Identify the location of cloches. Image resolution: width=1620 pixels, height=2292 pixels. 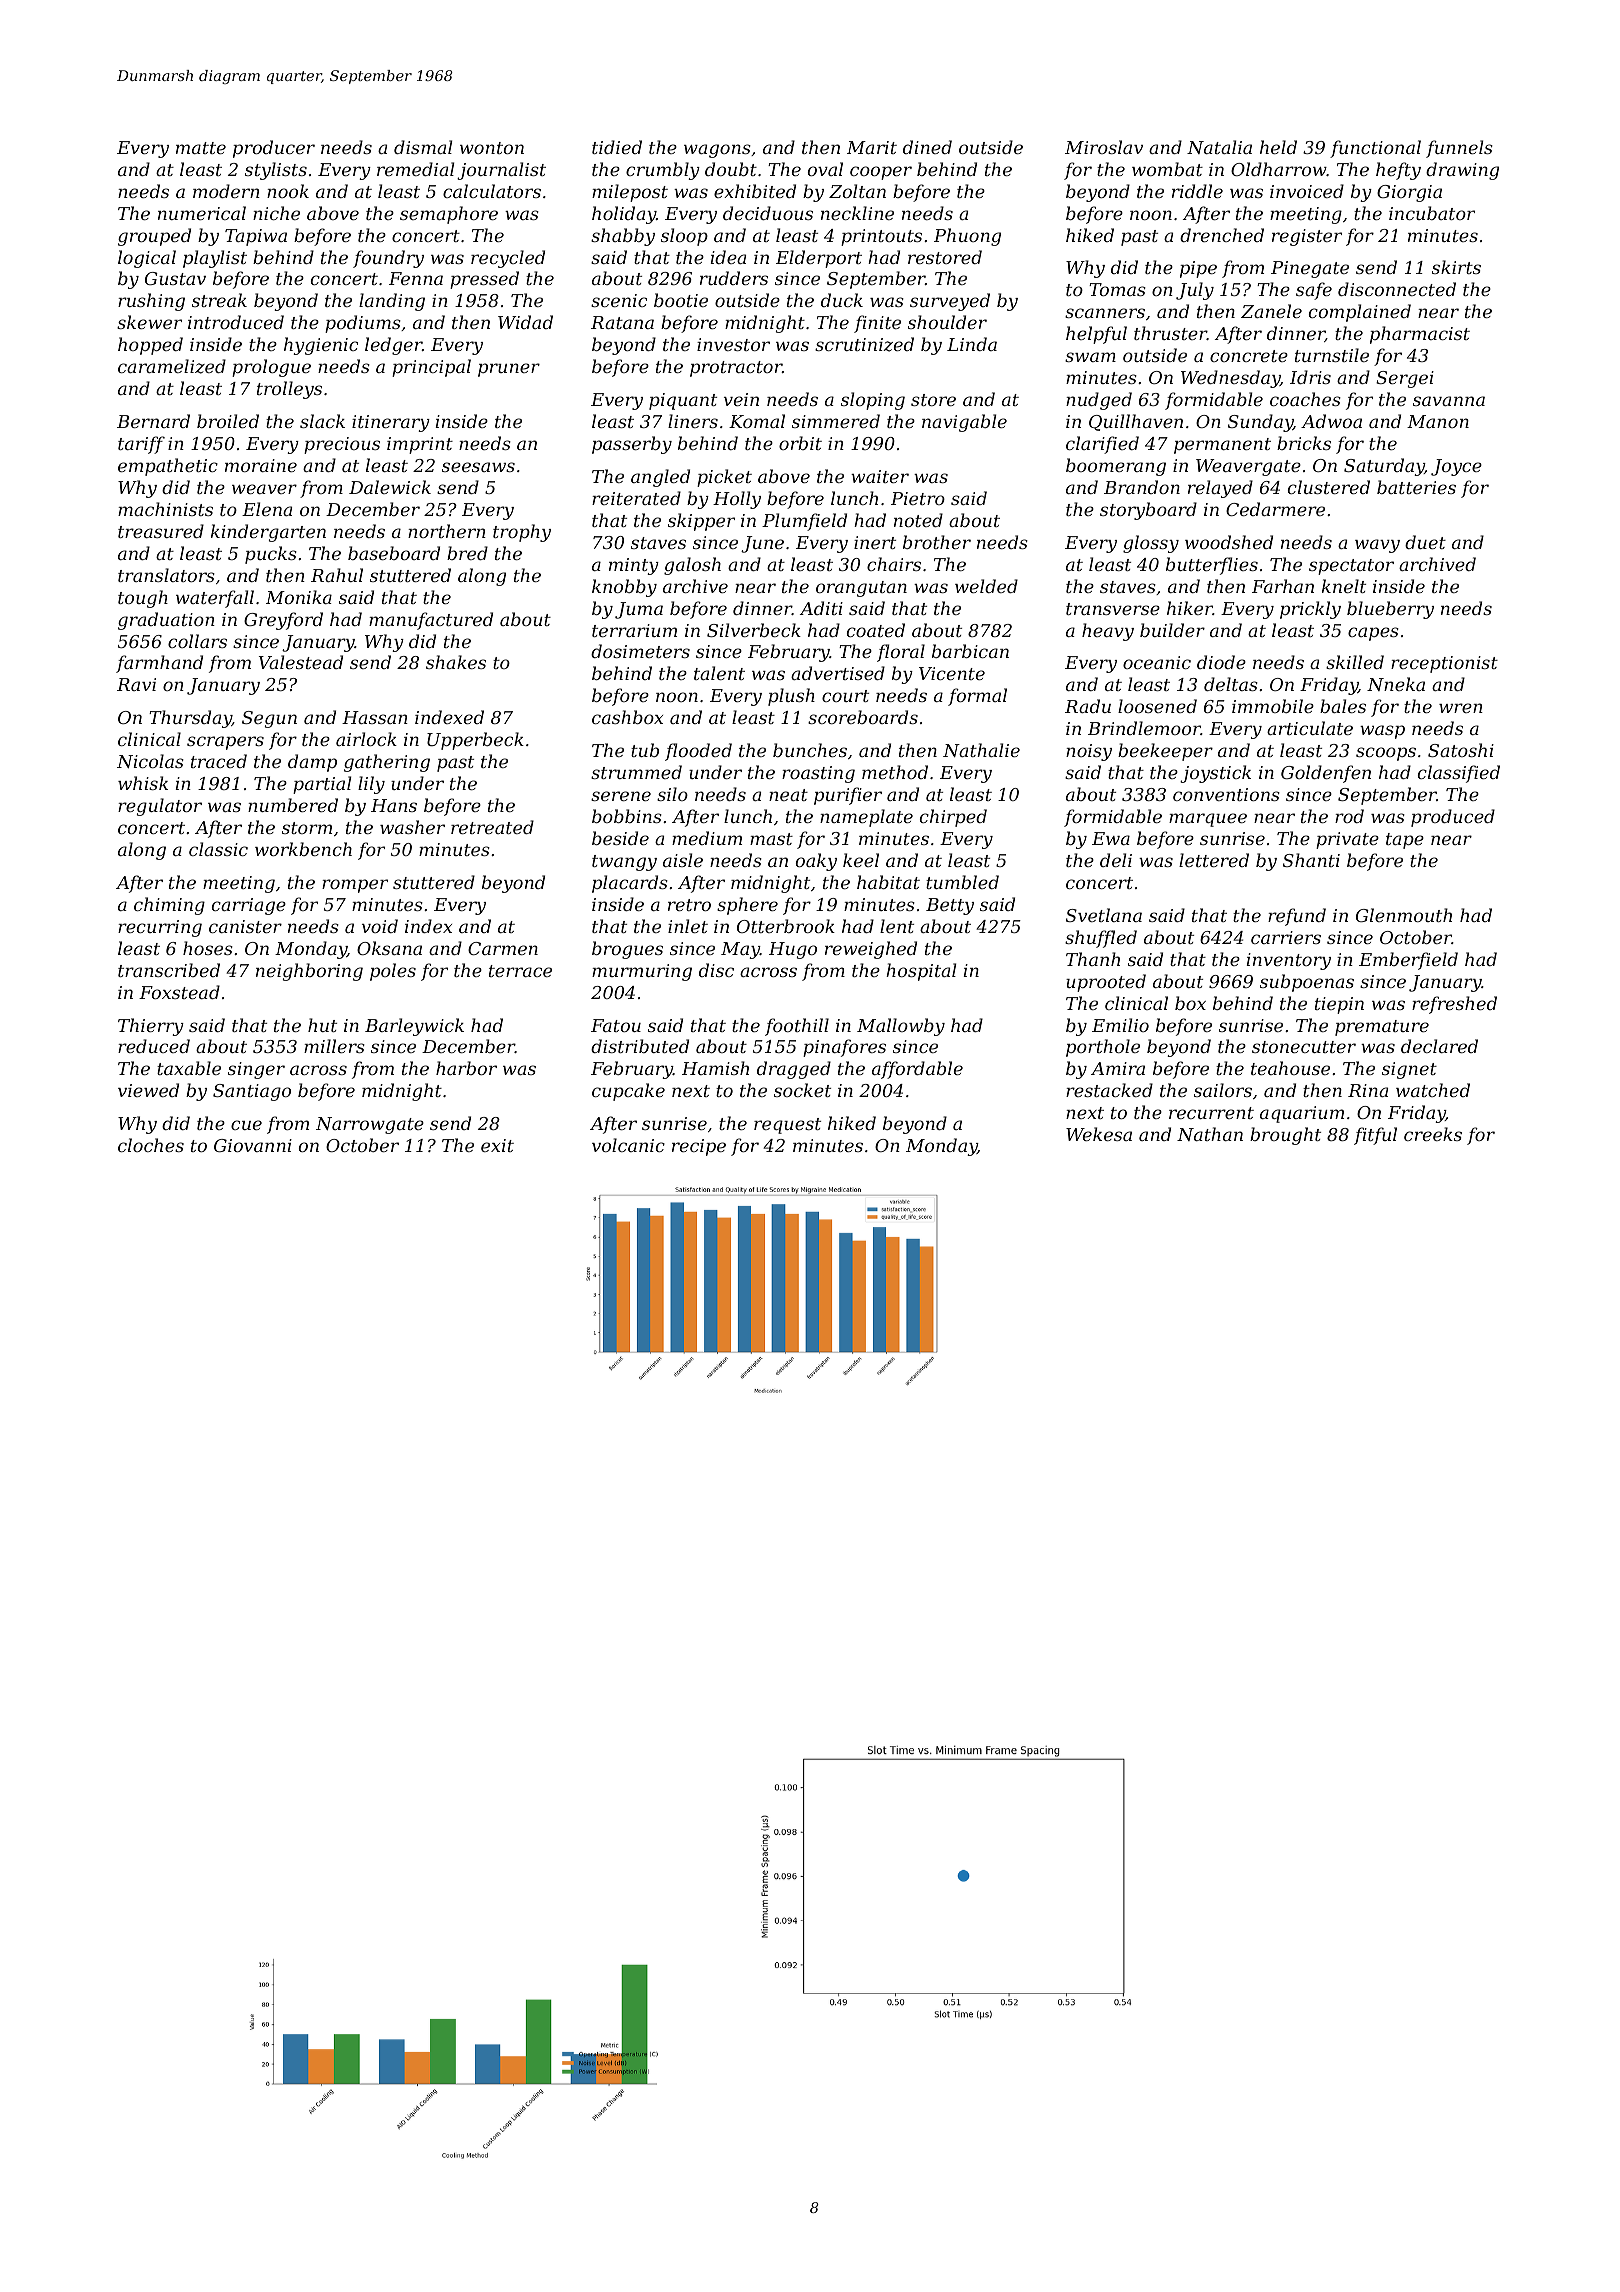
(151, 1145).
